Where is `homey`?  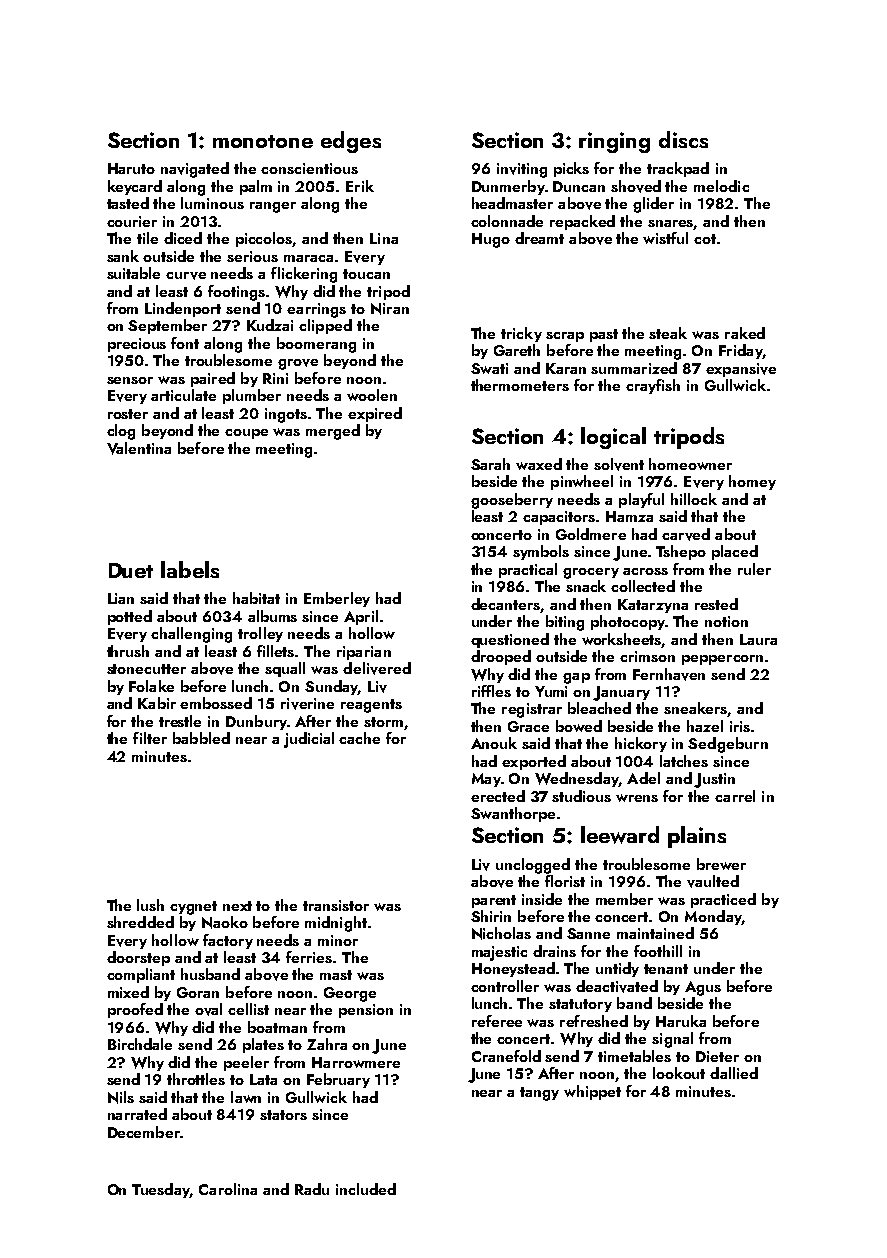
homey is located at coordinates (752, 482).
